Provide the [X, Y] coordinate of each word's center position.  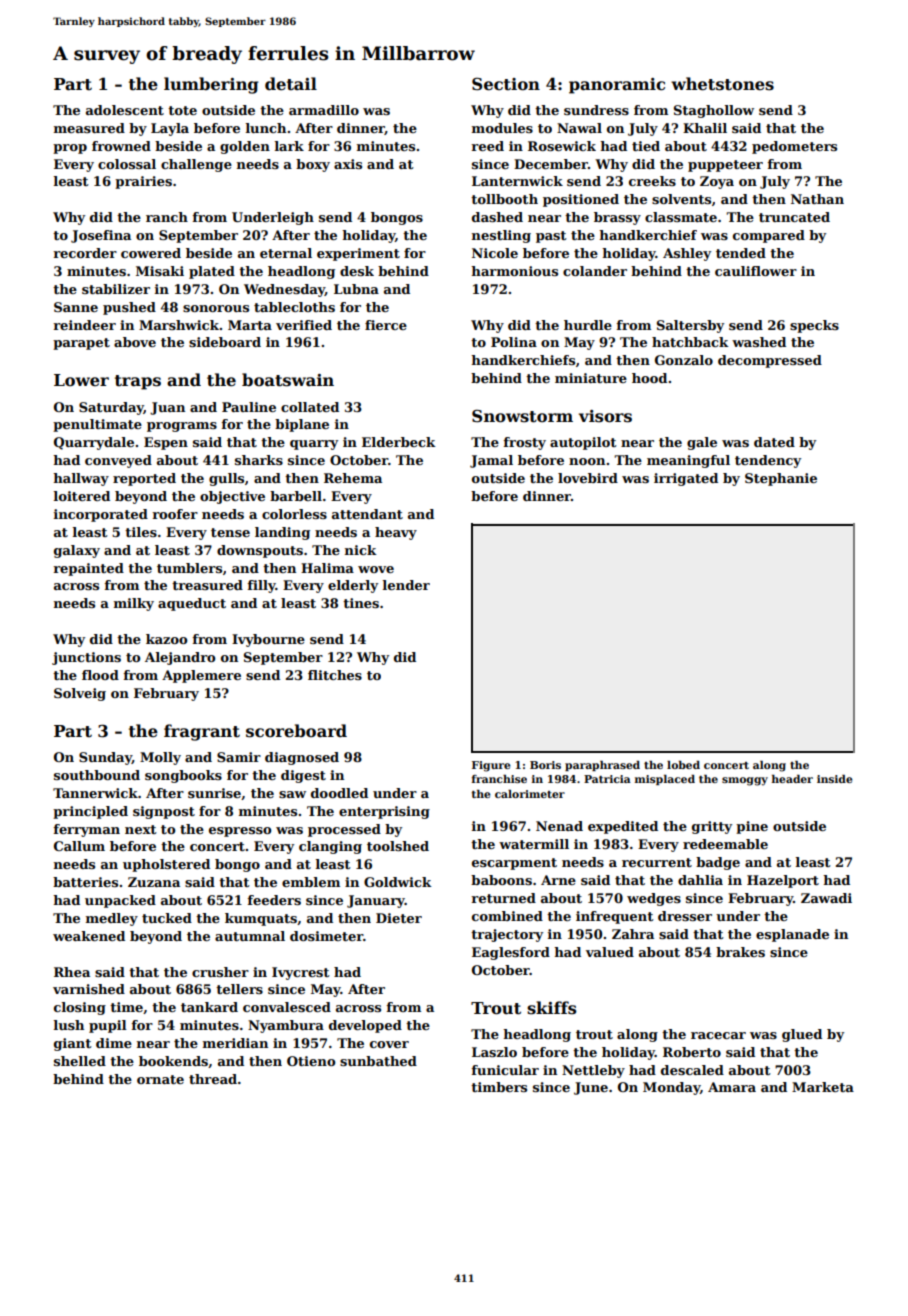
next [141, 829]
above [135, 342]
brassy [617, 218]
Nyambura [286, 1026]
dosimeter [326, 936]
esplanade [792, 935]
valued [610, 952]
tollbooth [504, 199]
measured [89, 128]
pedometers [794, 147]
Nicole [495, 253]
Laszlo [494, 1052]
